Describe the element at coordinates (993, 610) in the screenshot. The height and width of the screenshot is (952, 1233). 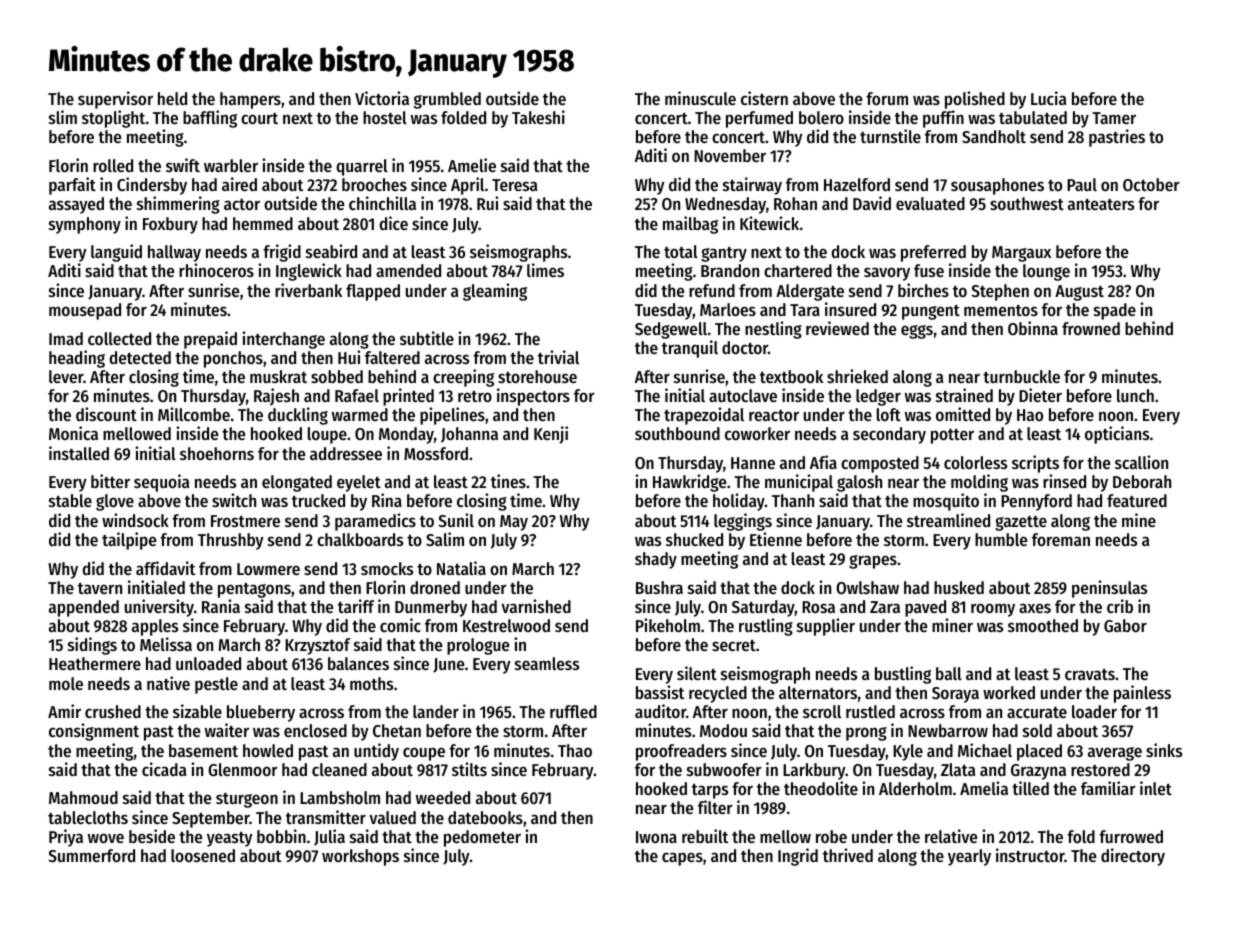
I see `roomy` at that location.
